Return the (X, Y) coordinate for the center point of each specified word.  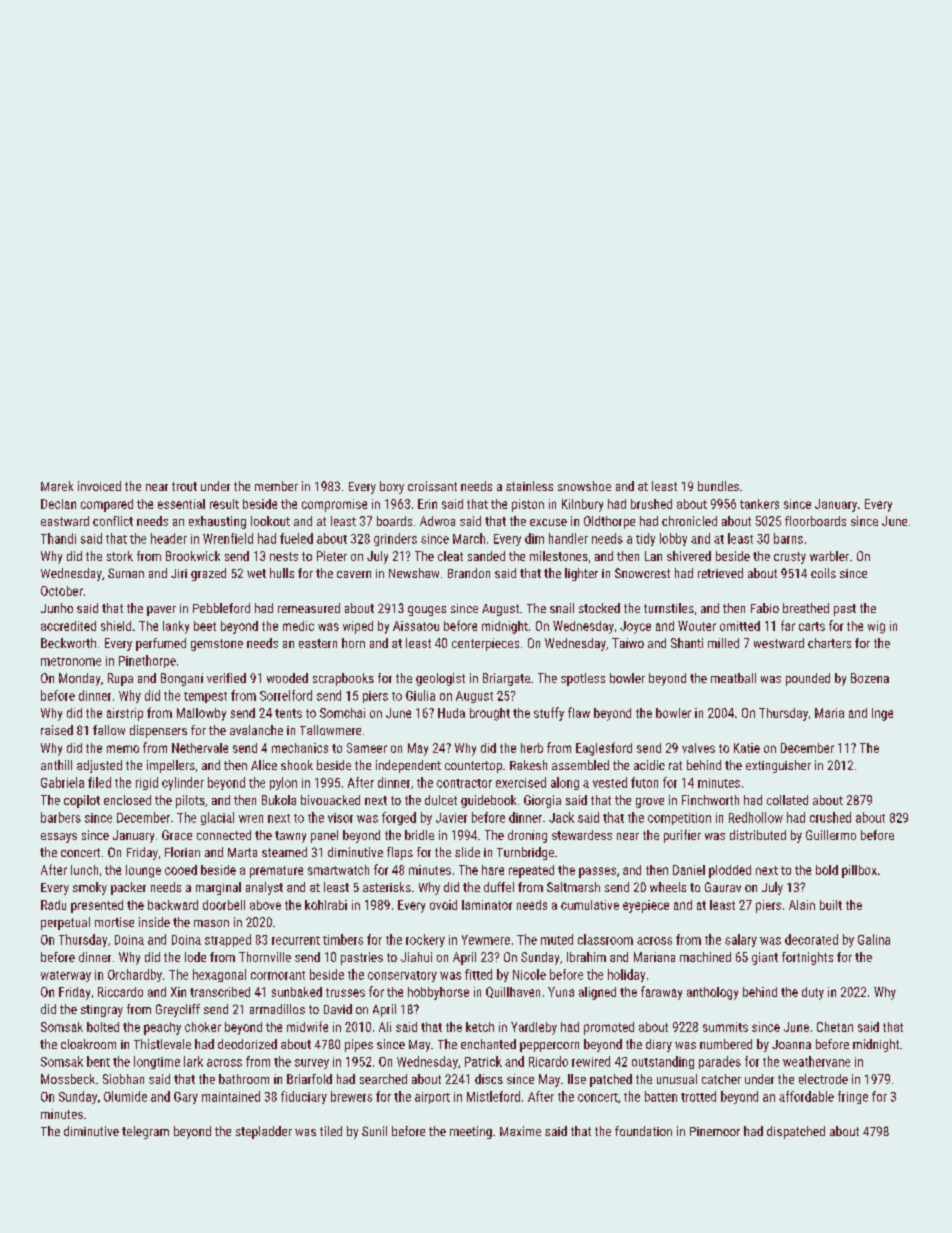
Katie (747, 748)
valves (698, 748)
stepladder (264, 1132)
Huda (451, 713)
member (276, 486)
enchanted (488, 1044)
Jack (561, 817)
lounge (143, 871)
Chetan (835, 1027)
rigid (147, 783)
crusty (790, 558)
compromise (334, 505)
